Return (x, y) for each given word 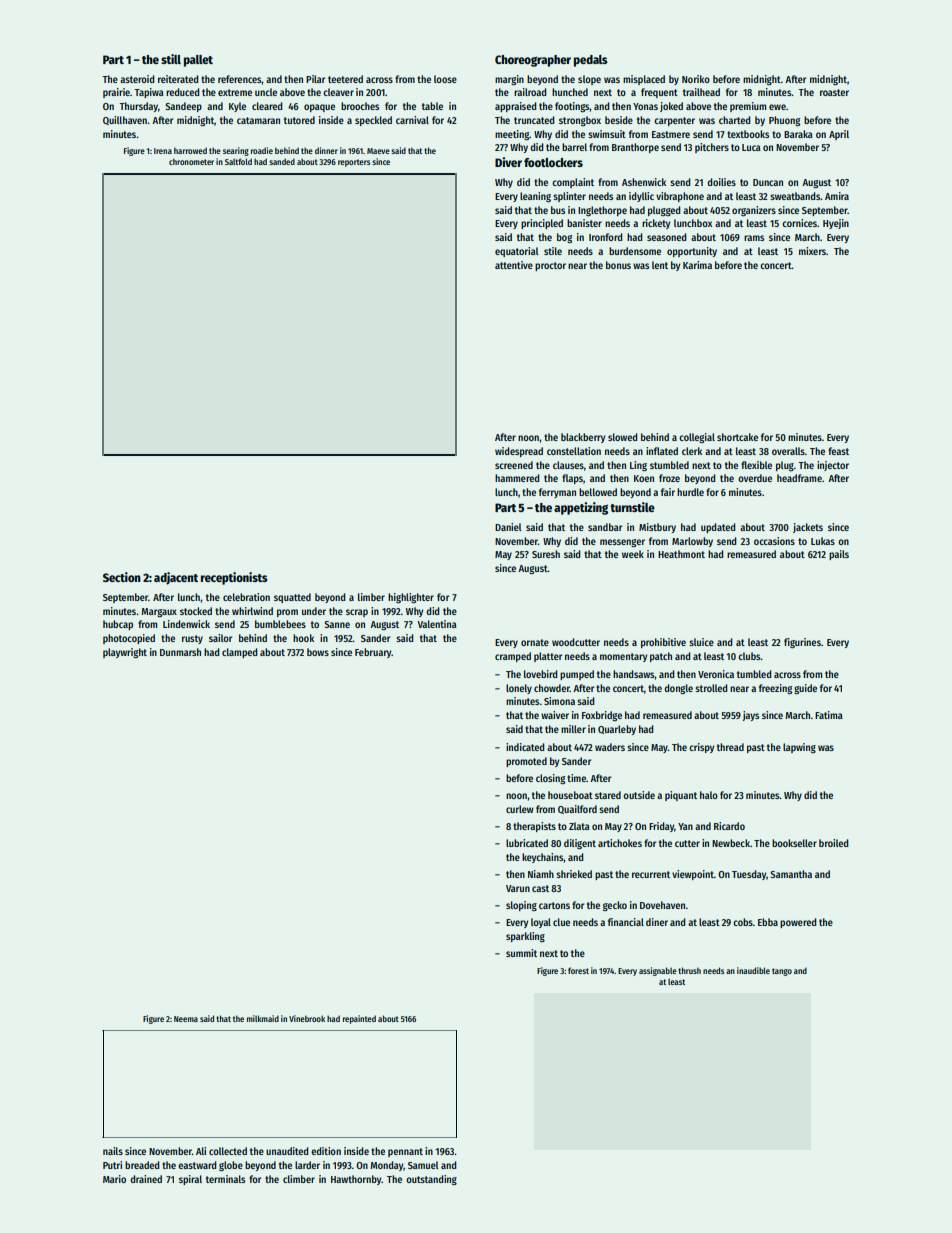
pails (839, 555)
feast (838, 451)
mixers (812, 251)
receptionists (234, 578)
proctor (550, 266)
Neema (186, 1019)
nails (113, 1151)
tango (782, 972)
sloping (521, 906)
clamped (240, 653)
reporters (354, 163)
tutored (299, 120)
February (373, 653)
